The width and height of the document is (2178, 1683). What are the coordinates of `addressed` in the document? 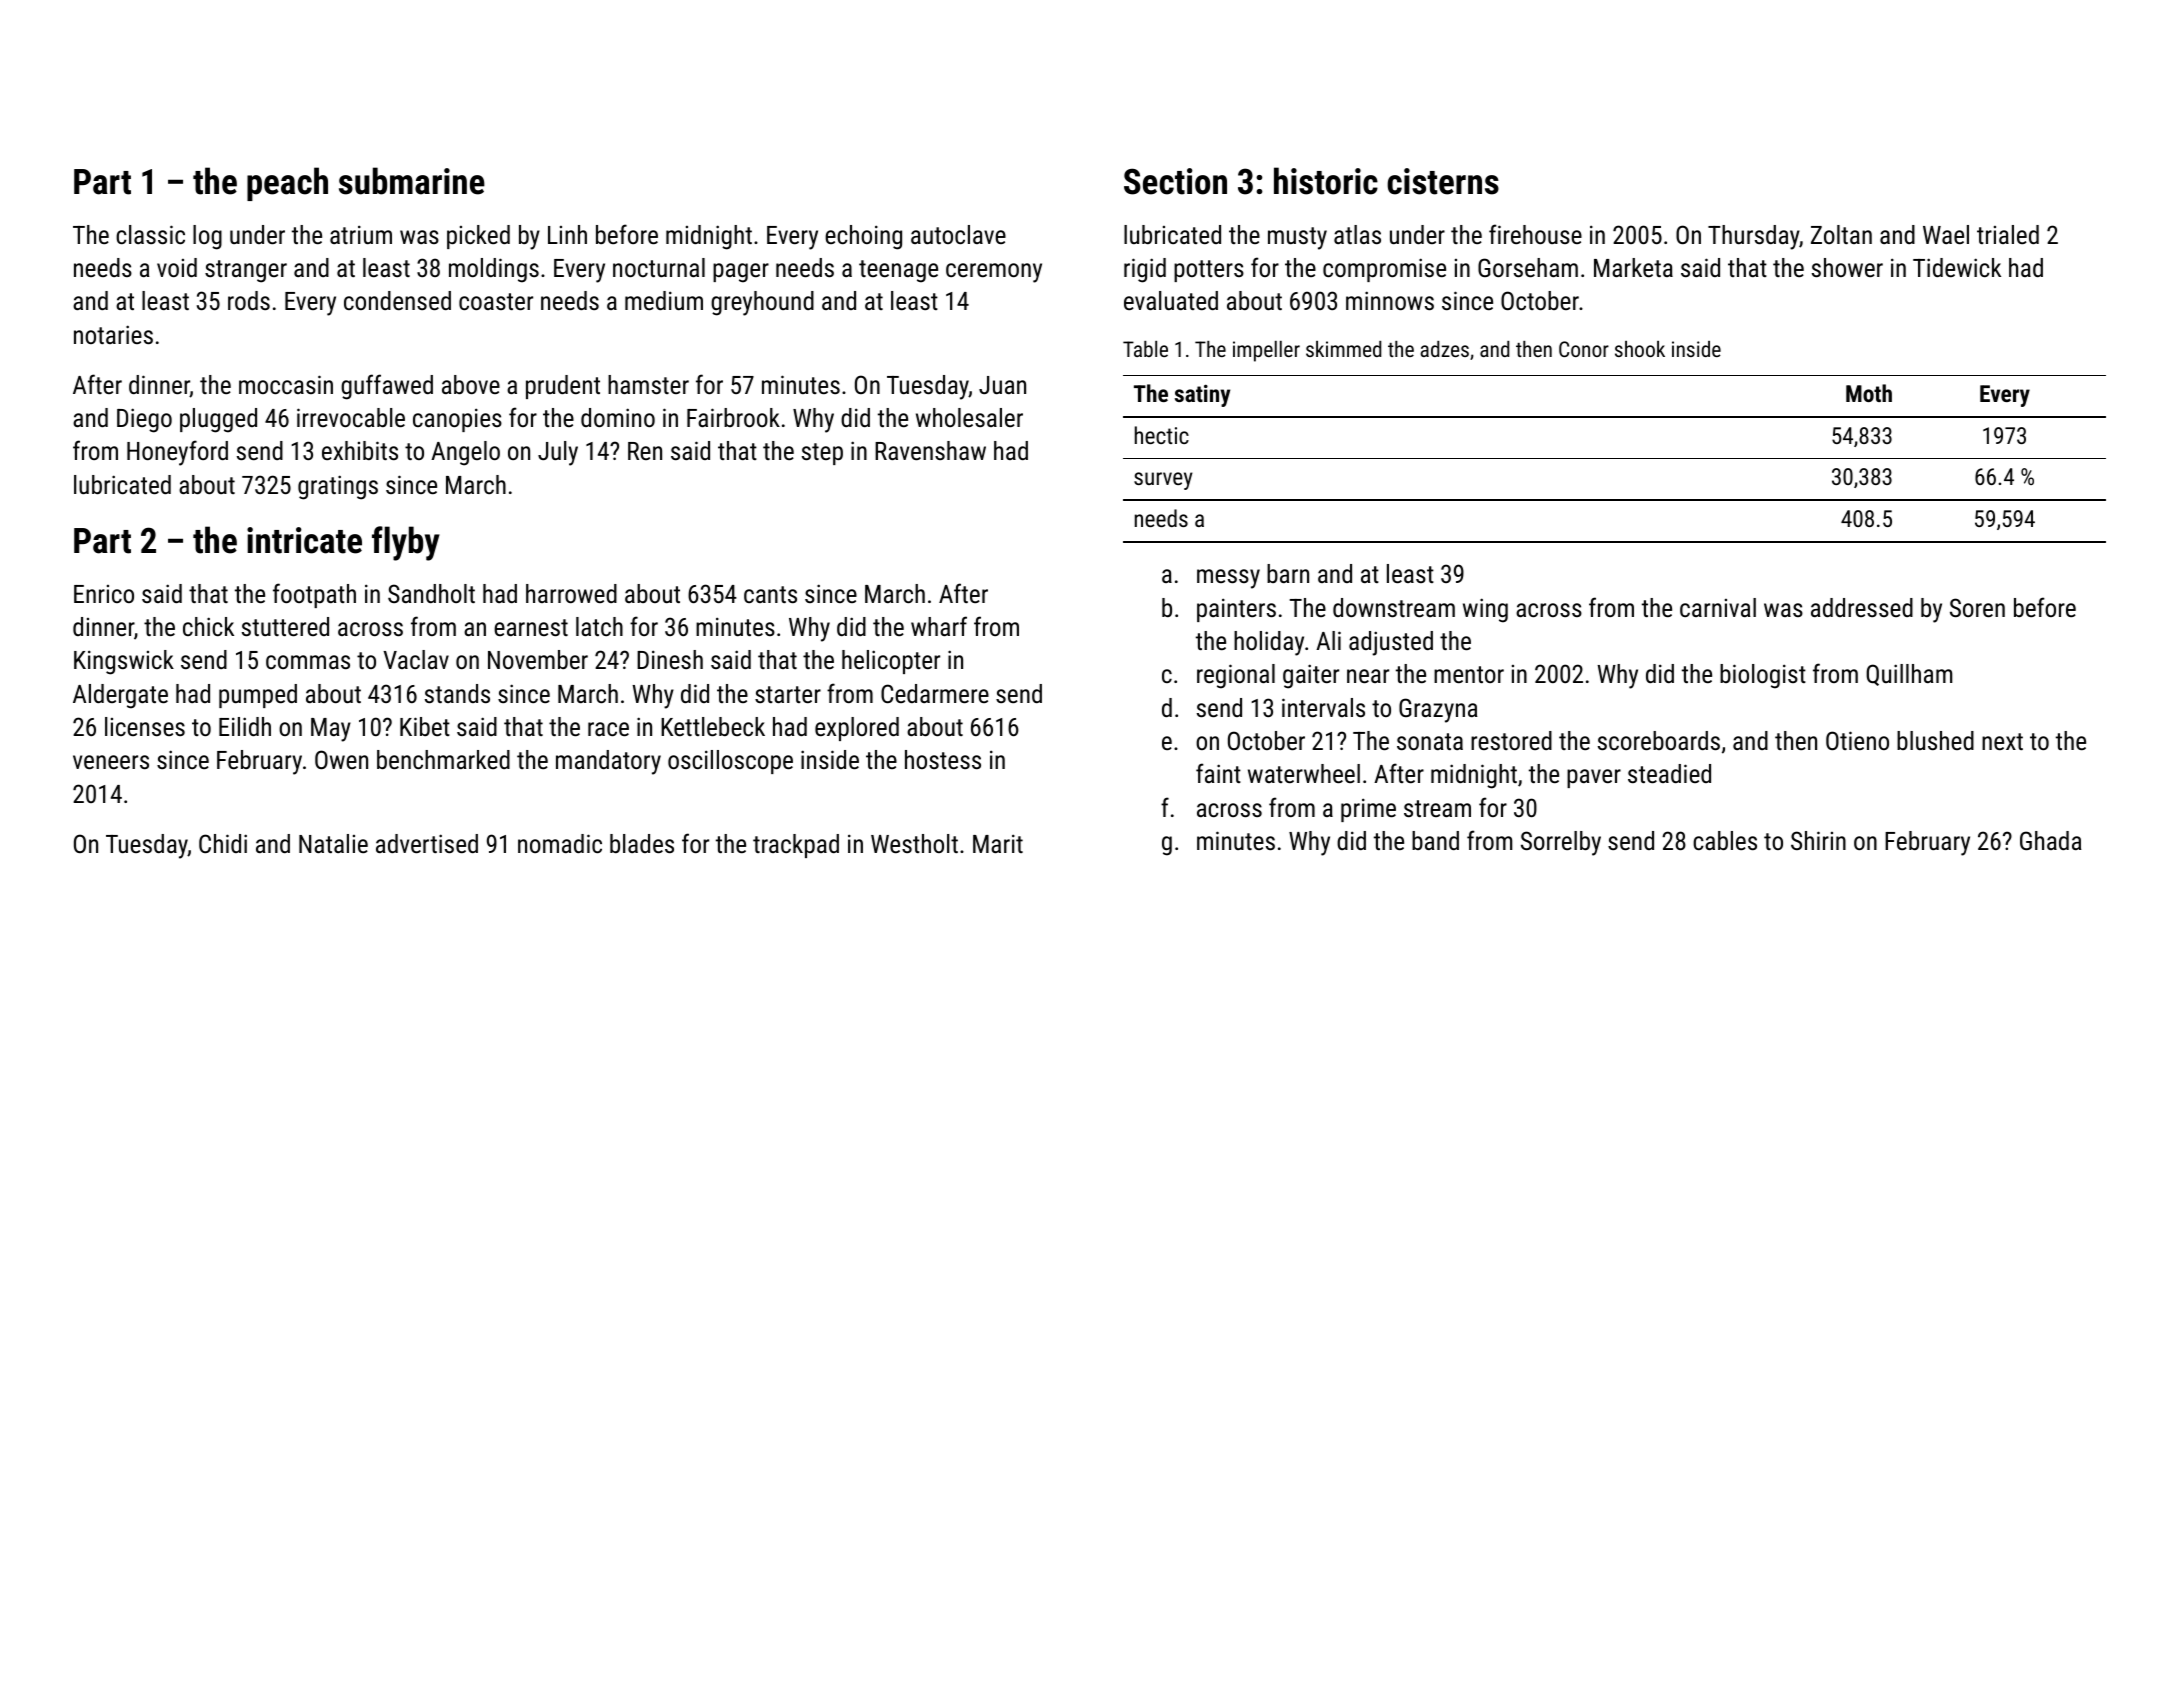 It's located at (1862, 607).
